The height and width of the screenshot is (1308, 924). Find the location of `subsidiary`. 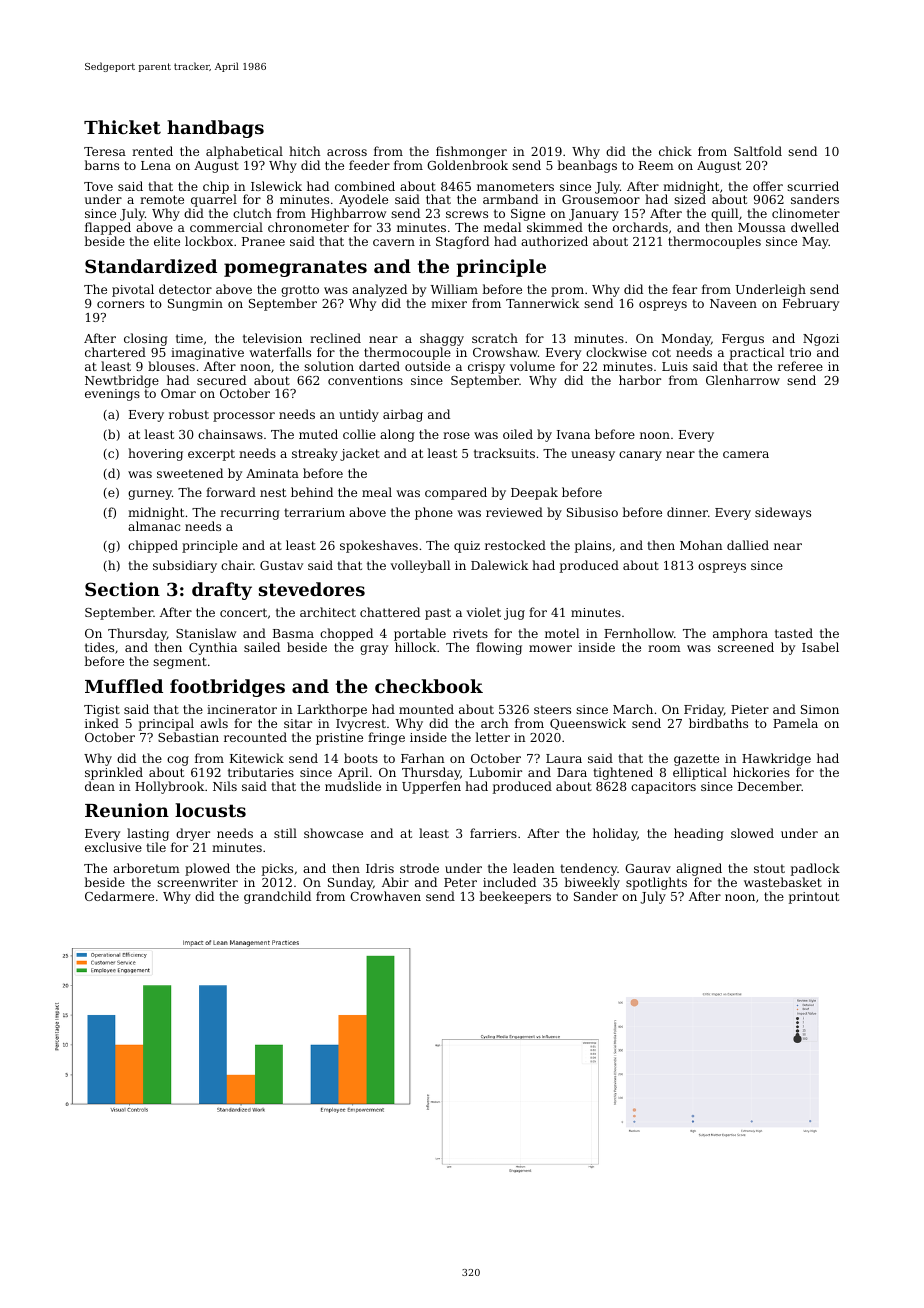

subsidiary is located at coordinates (185, 566).
